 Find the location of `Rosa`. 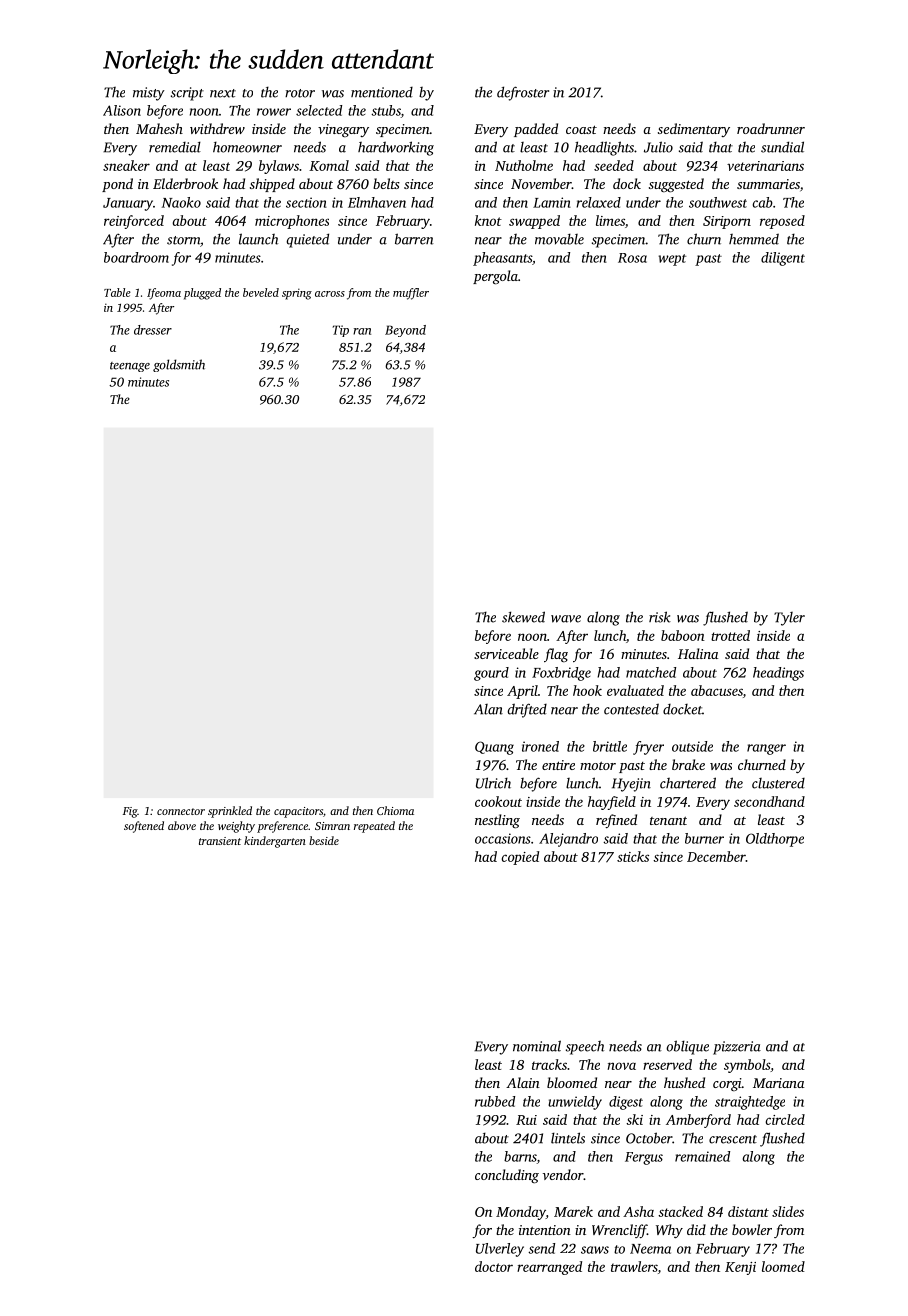

Rosa is located at coordinates (632, 258).
